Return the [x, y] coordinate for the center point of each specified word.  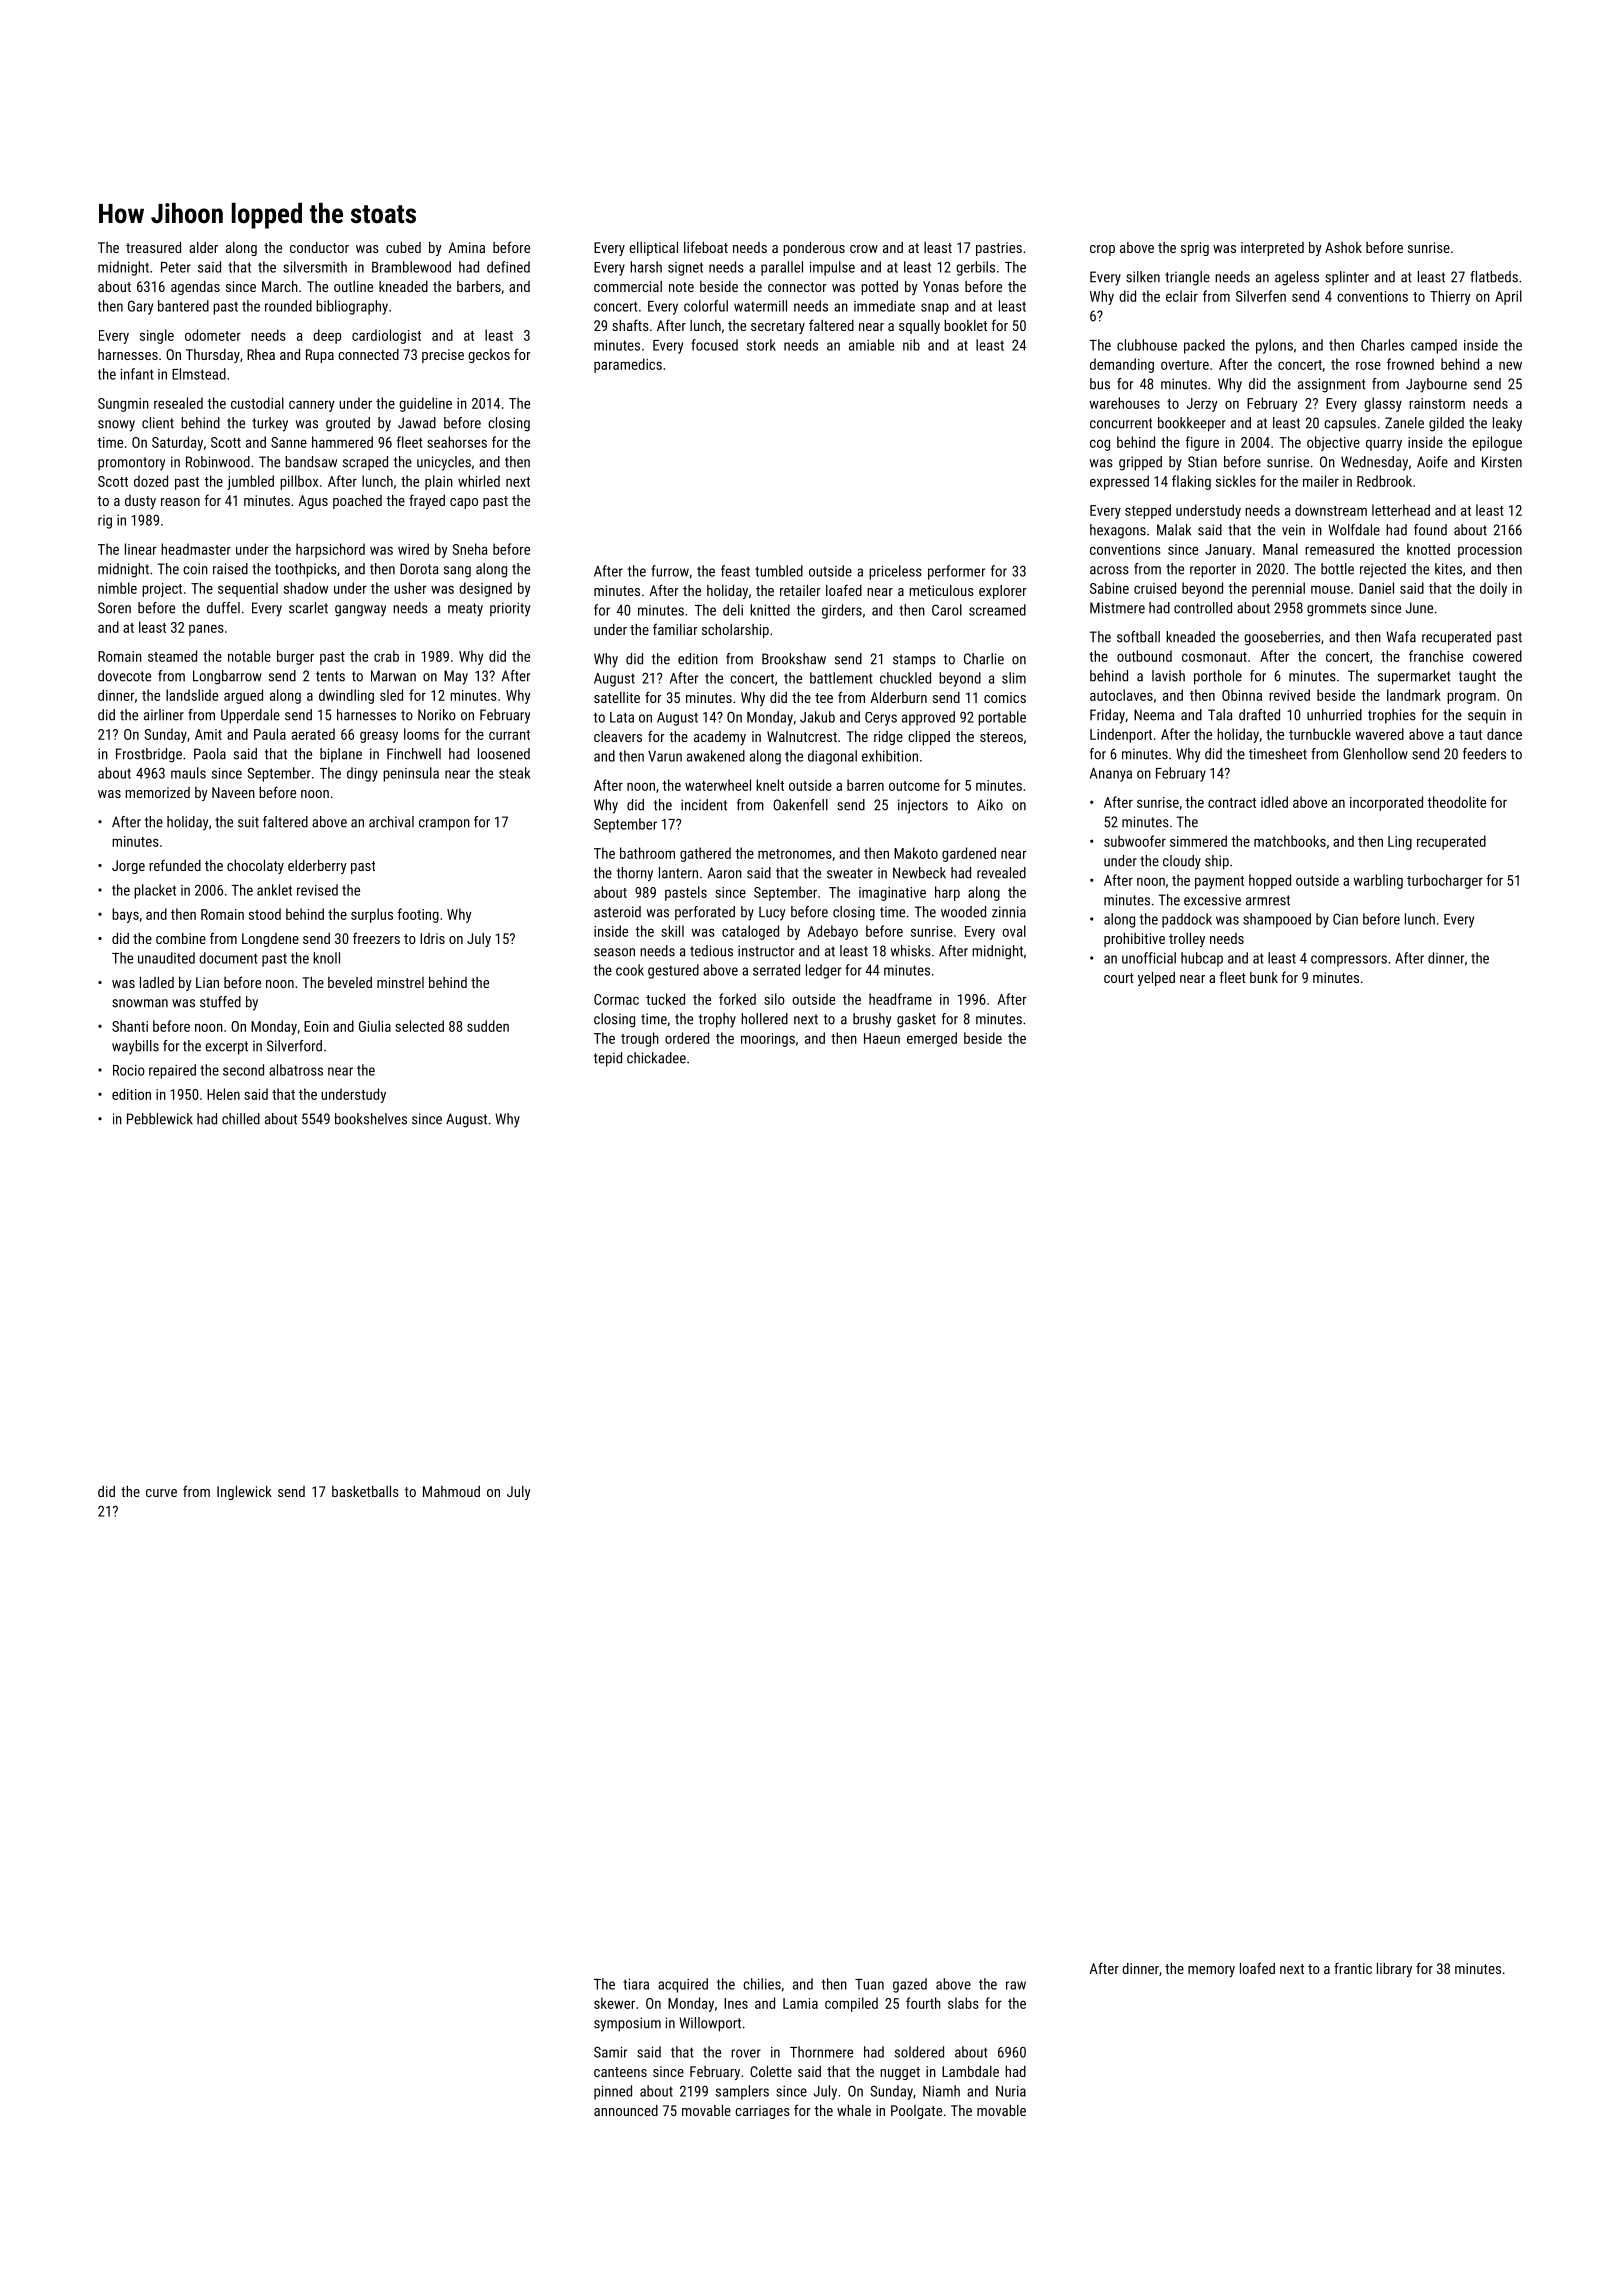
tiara [636, 1984]
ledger [823, 971]
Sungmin [123, 405]
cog [1100, 445]
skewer [614, 2003]
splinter [1347, 278]
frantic [1353, 1968]
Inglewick [244, 1493]
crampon [444, 825]
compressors [1349, 961]
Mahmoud [451, 1491]
